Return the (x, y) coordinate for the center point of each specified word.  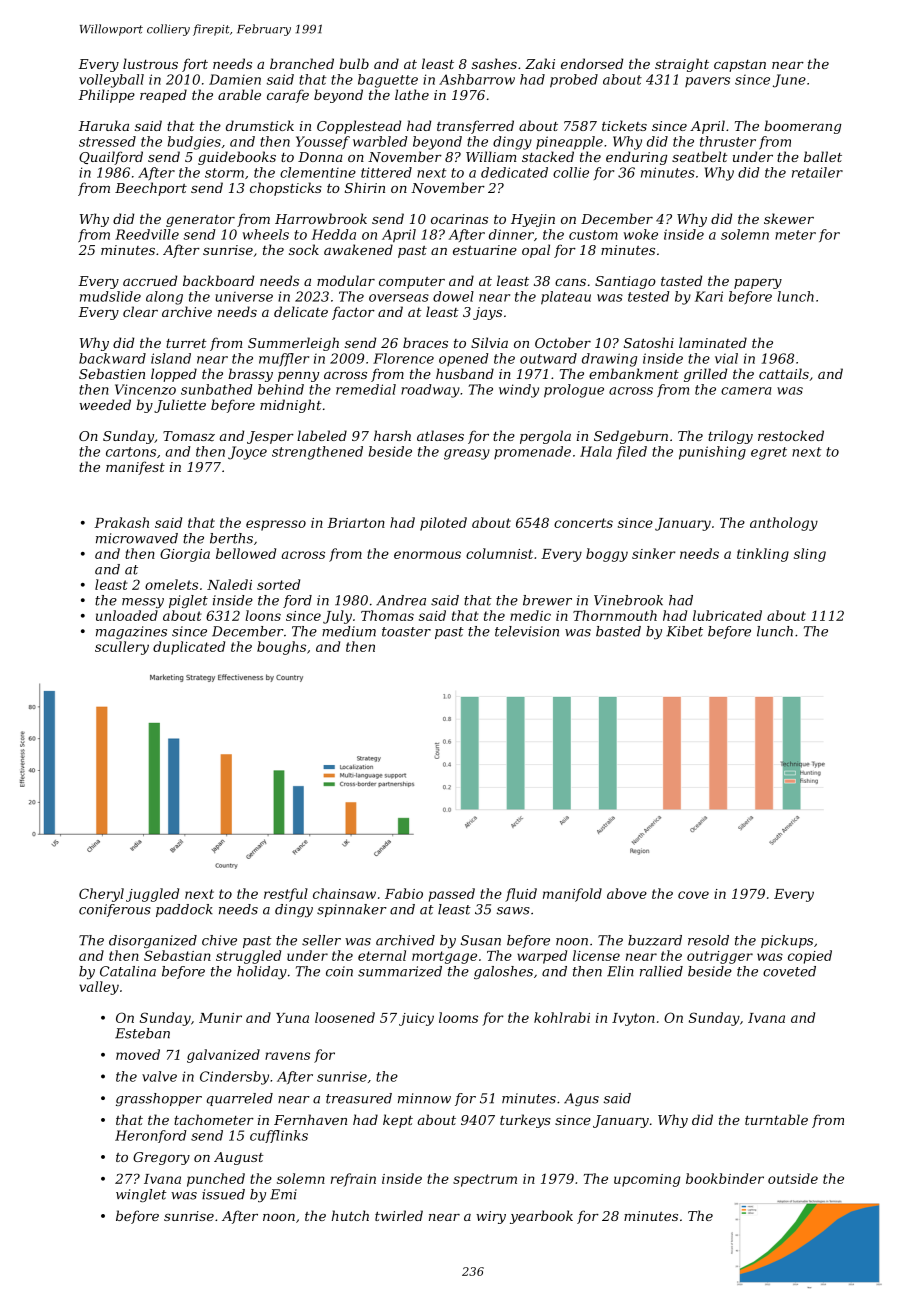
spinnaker (352, 910)
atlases (440, 435)
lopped (174, 375)
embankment (634, 373)
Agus (581, 1099)
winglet (141, 1195)
